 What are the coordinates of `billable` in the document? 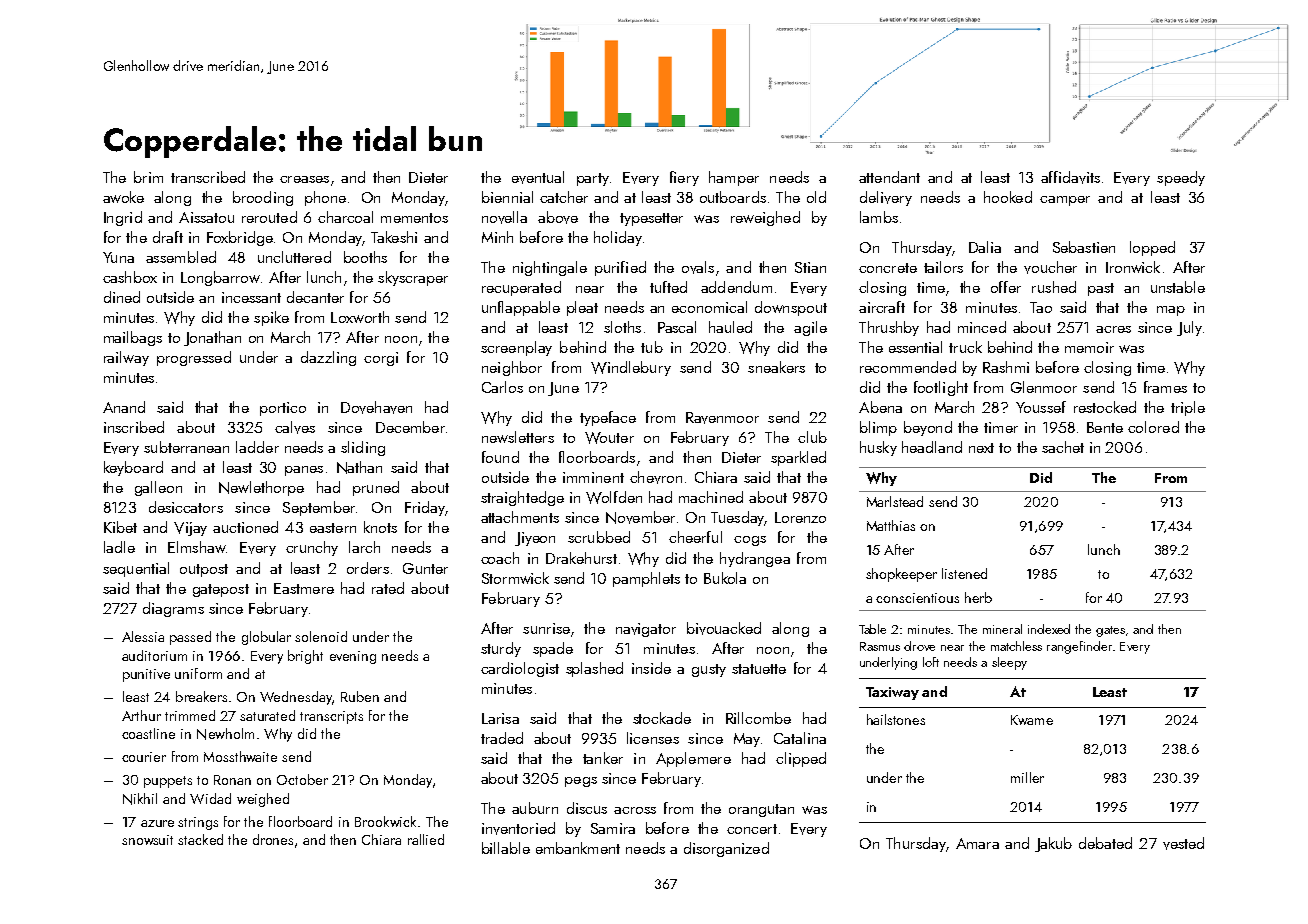 It's located at (506, 848).
